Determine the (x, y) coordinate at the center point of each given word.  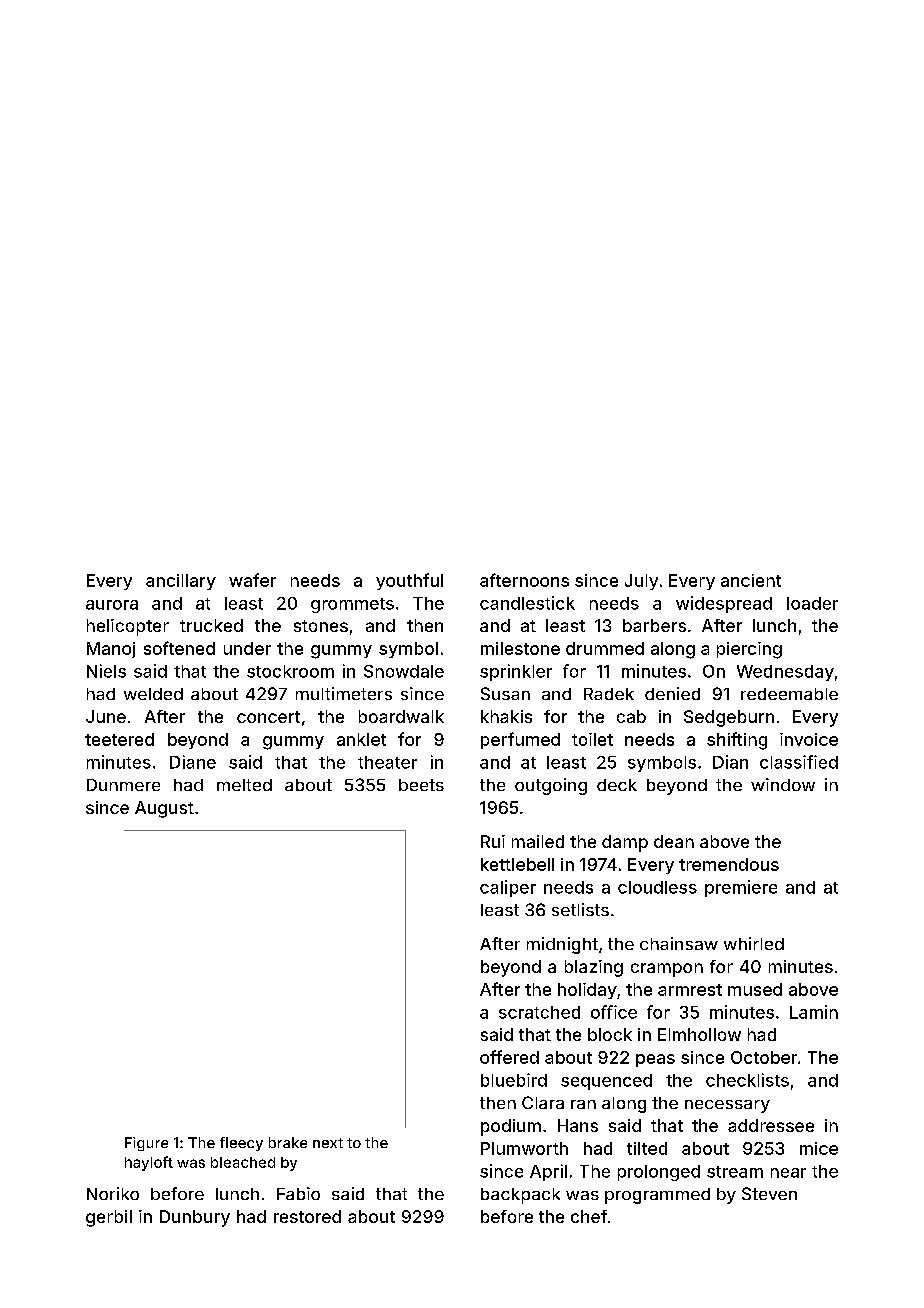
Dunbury (195, 1218)
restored (307, 1216)
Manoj (111, 650)
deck (617, 785)
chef (589, 1216)
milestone (520, 648)
